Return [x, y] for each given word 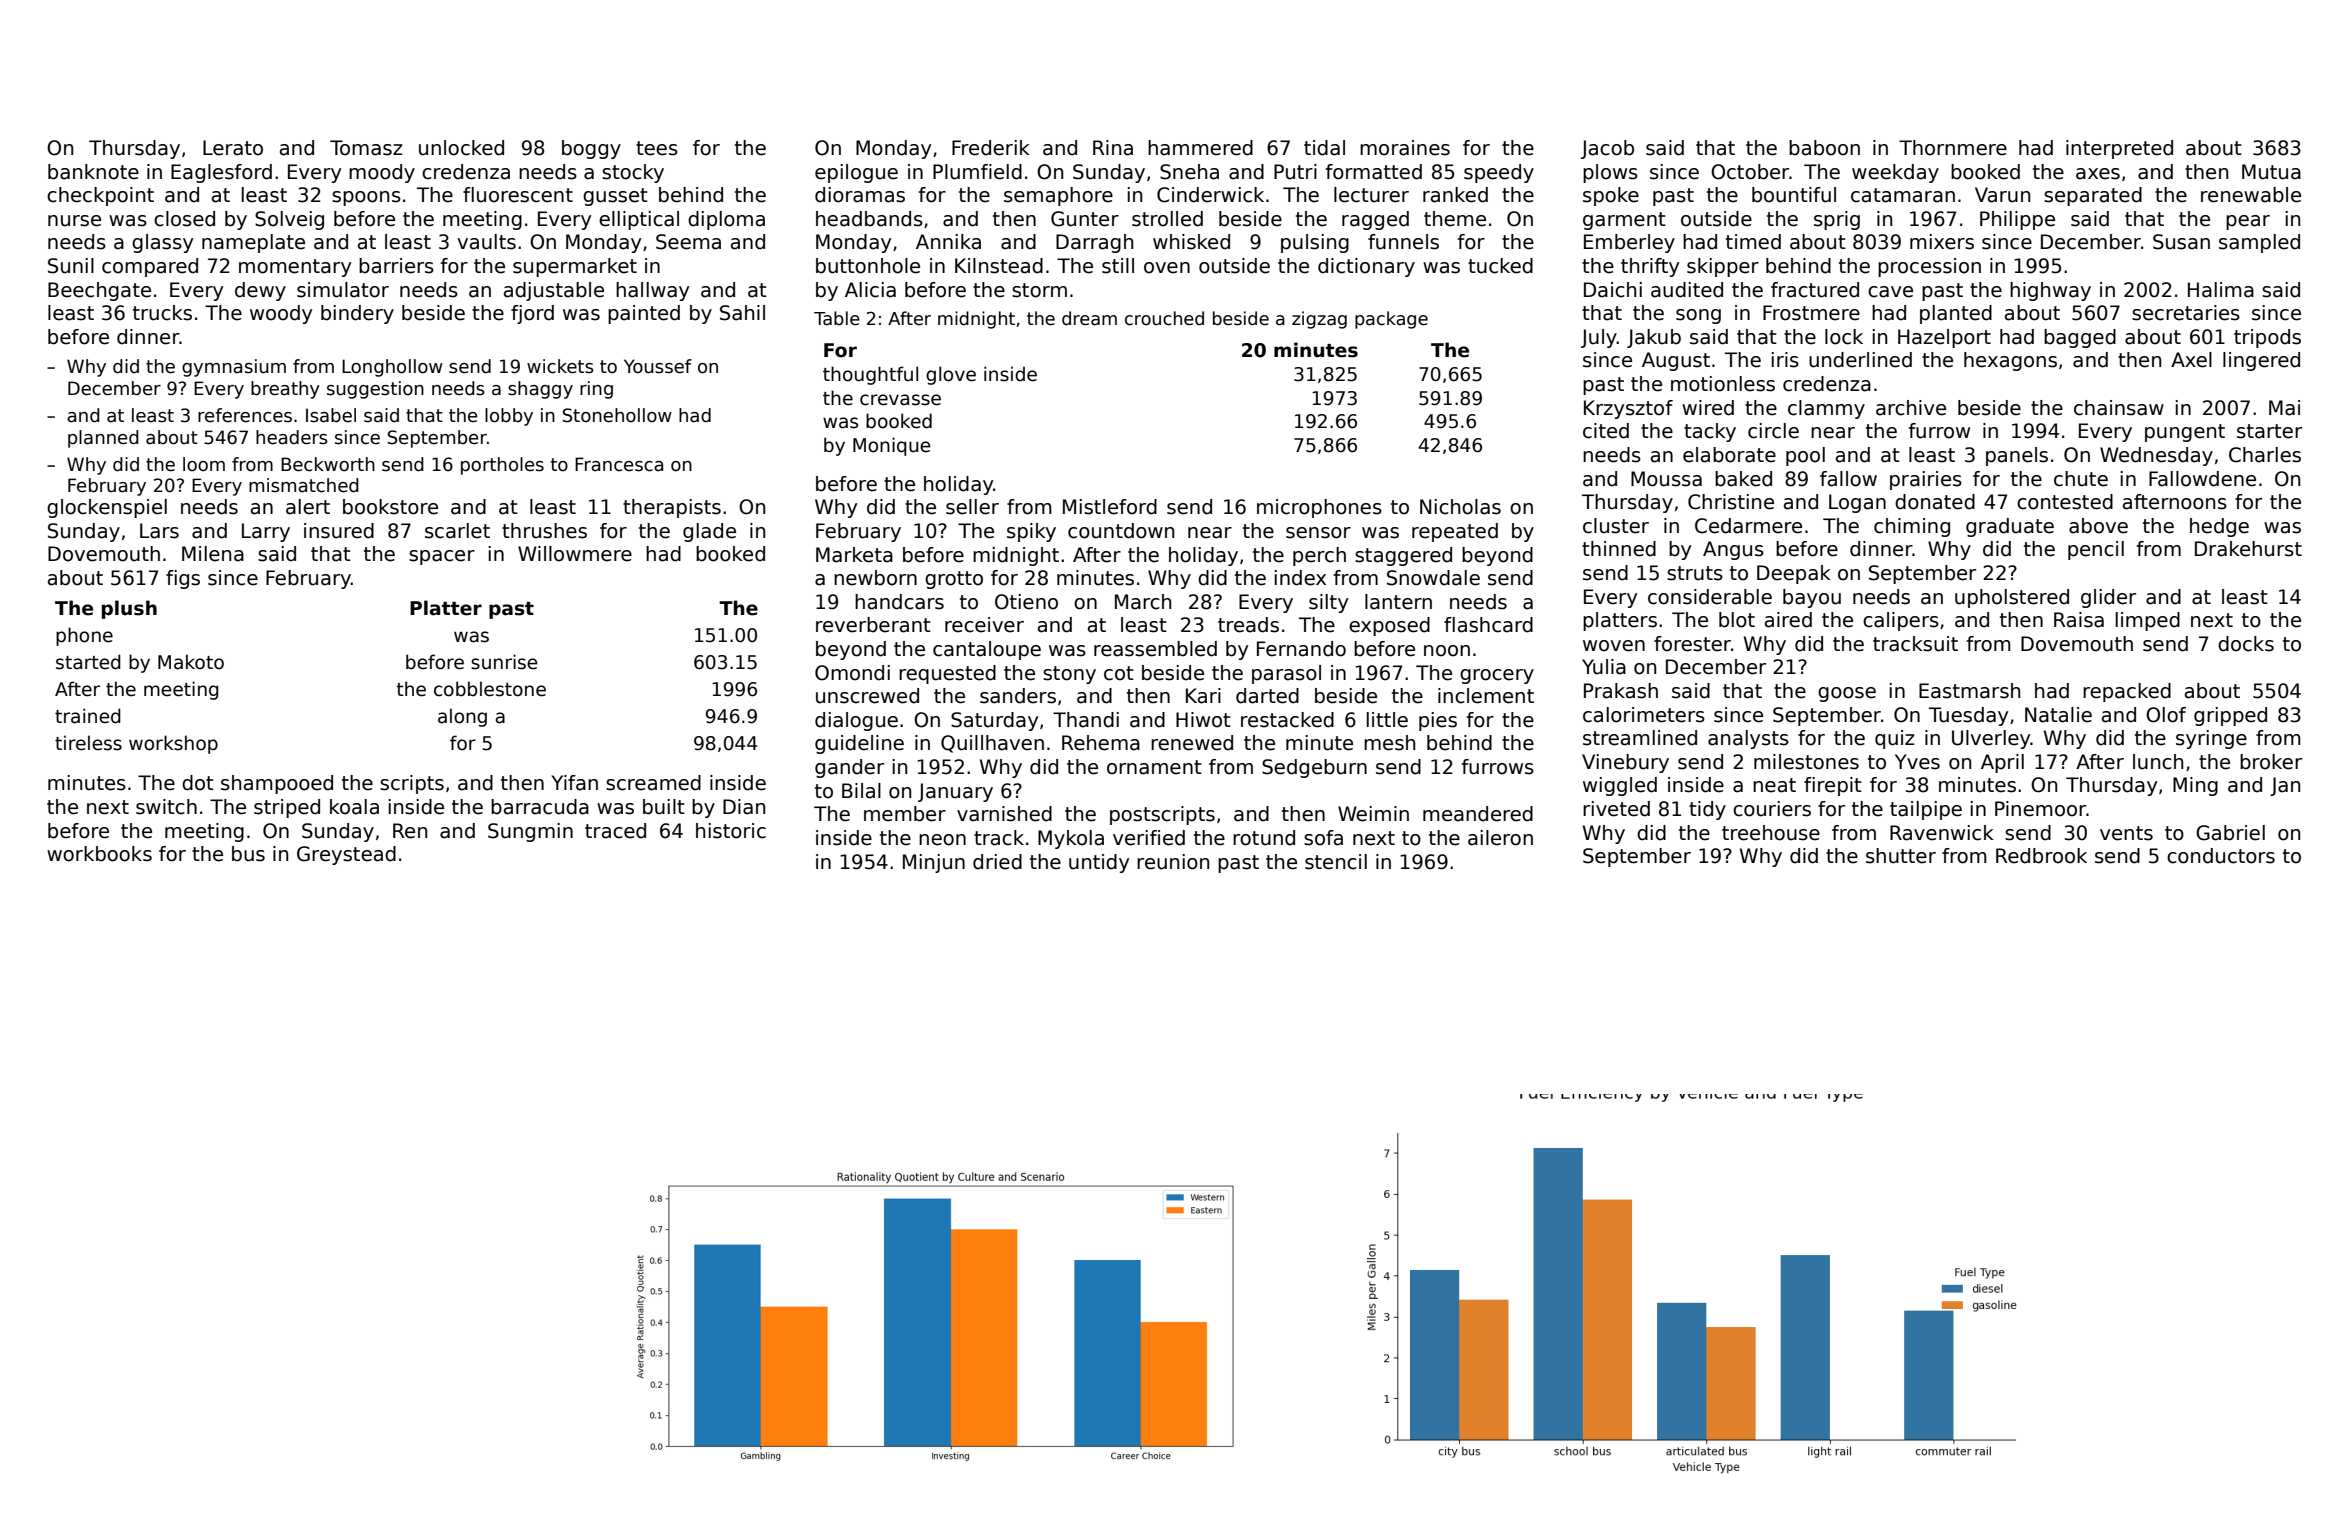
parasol [1286, 674]
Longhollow [392, 368]
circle [1773, 431]
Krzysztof [1628, 409]
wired [1708, 408]
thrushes [544, 531]
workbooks [99, 854]
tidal [1324, 148]
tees [657, 148]
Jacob [1607, 149]
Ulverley [1991, 739]
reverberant [873, 625]
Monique [892, 446]
